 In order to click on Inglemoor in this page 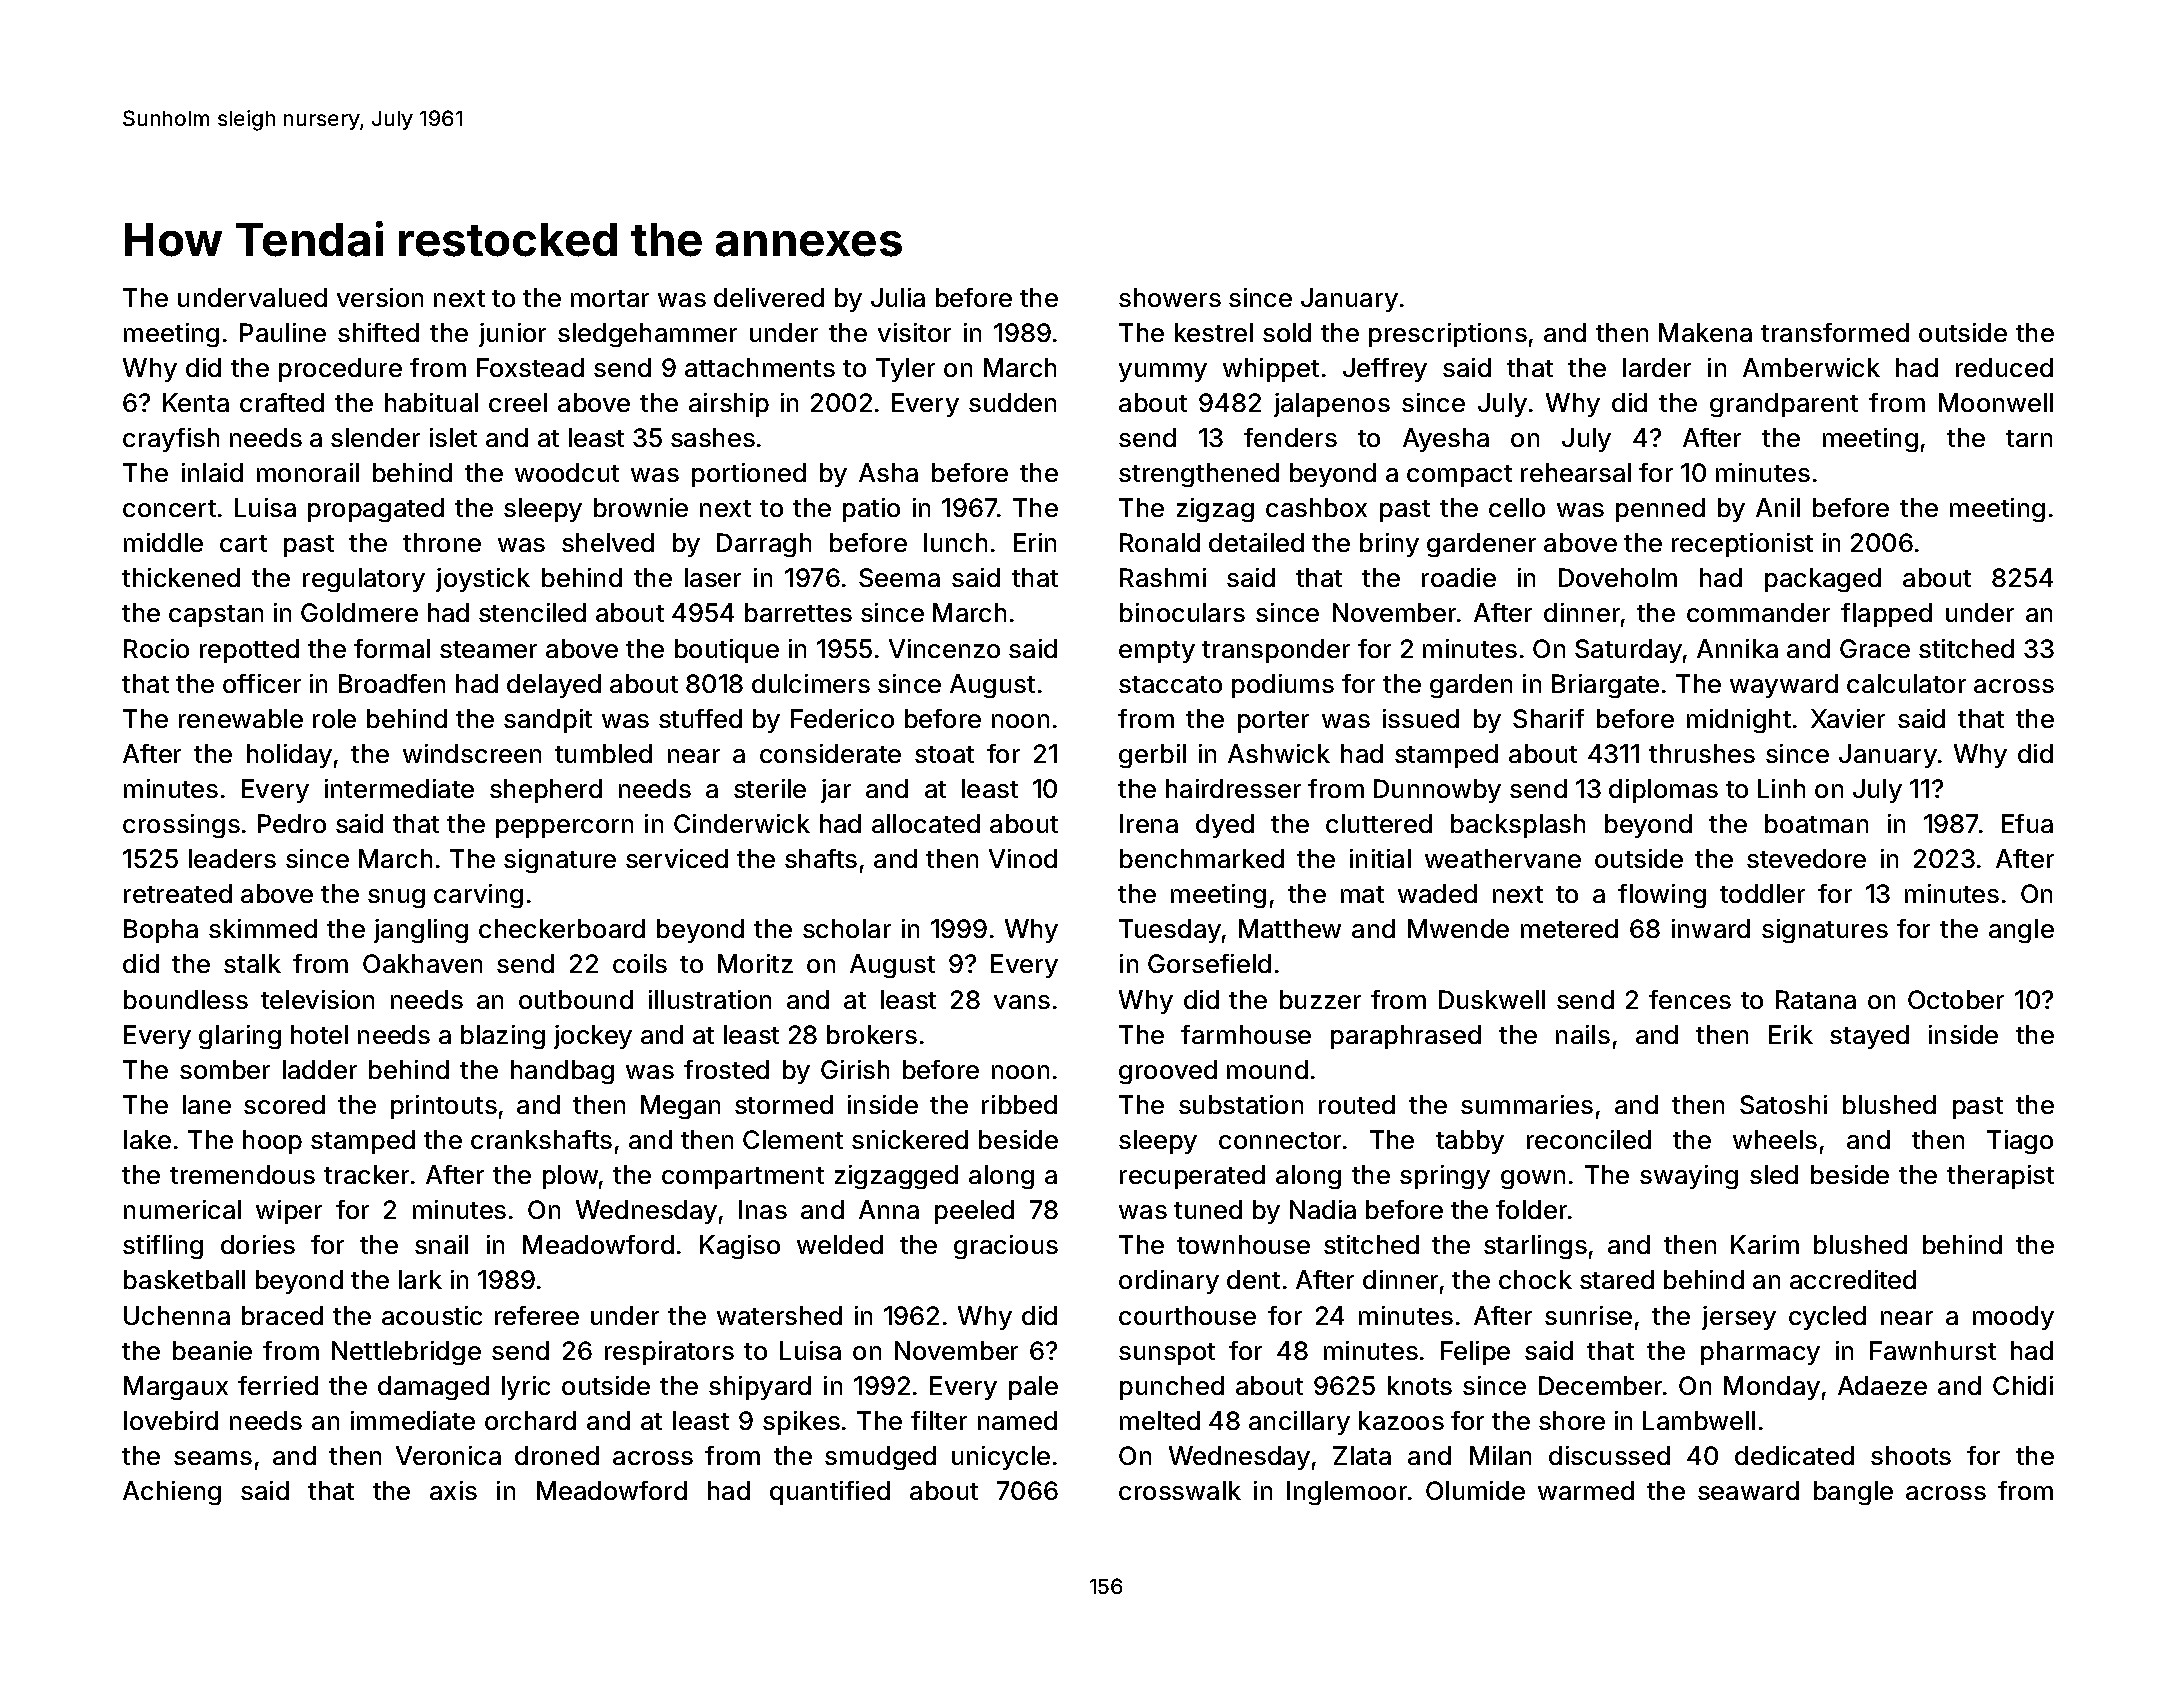, I will do `click(1347, 1493)`.
